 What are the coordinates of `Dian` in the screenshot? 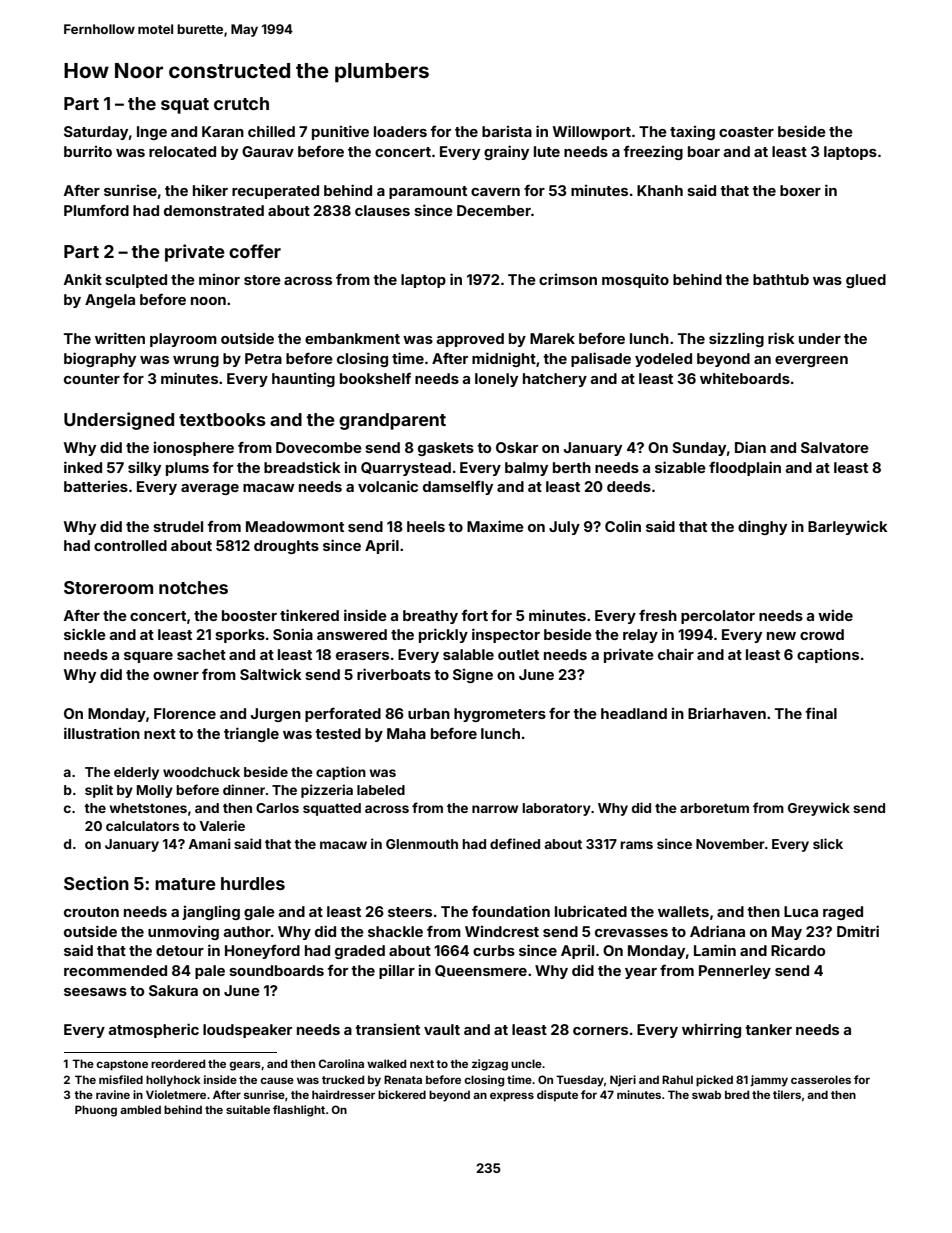 It's located at (750, 447).
